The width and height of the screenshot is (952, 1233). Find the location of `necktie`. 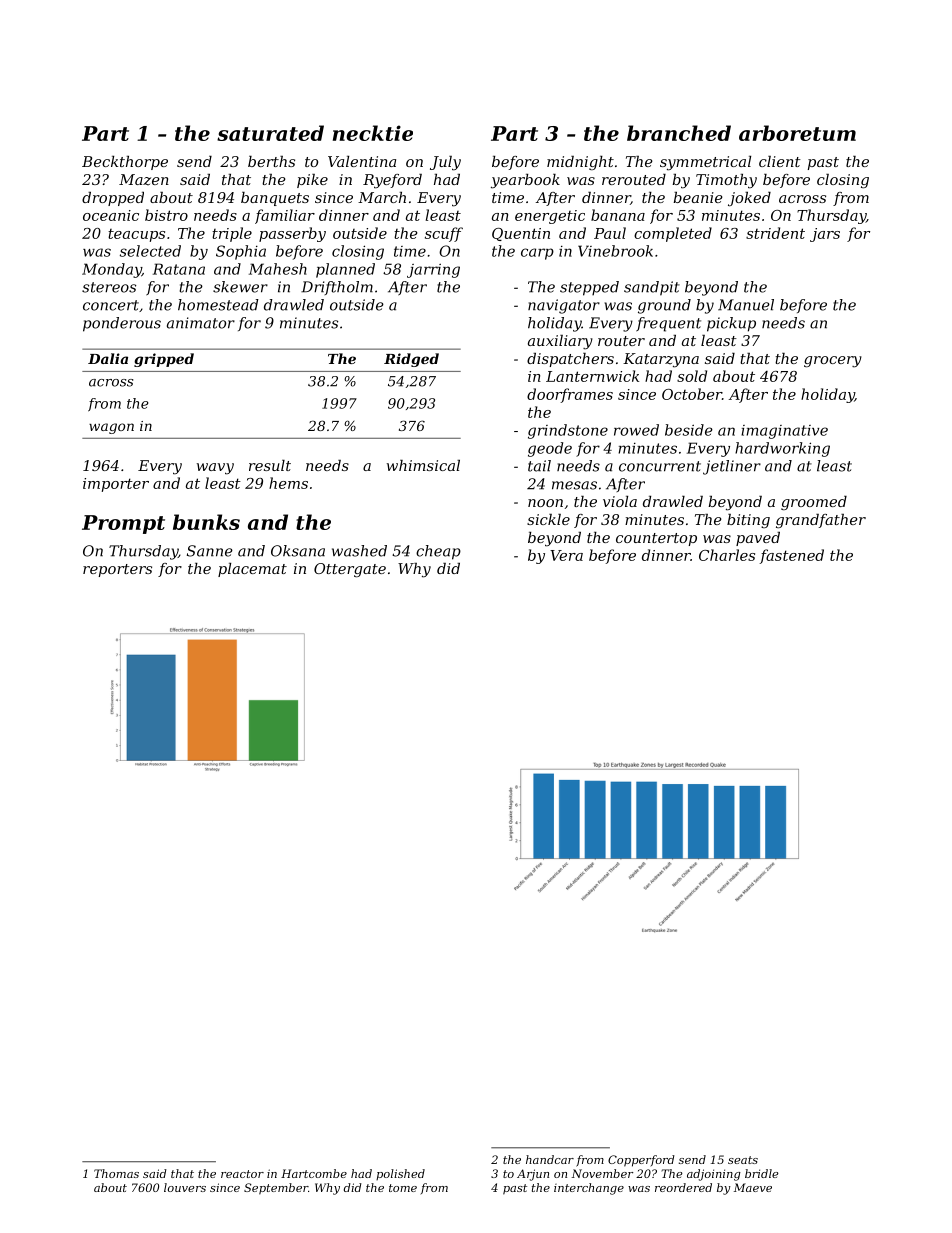

necktie is located at coordinates (373, 133).
